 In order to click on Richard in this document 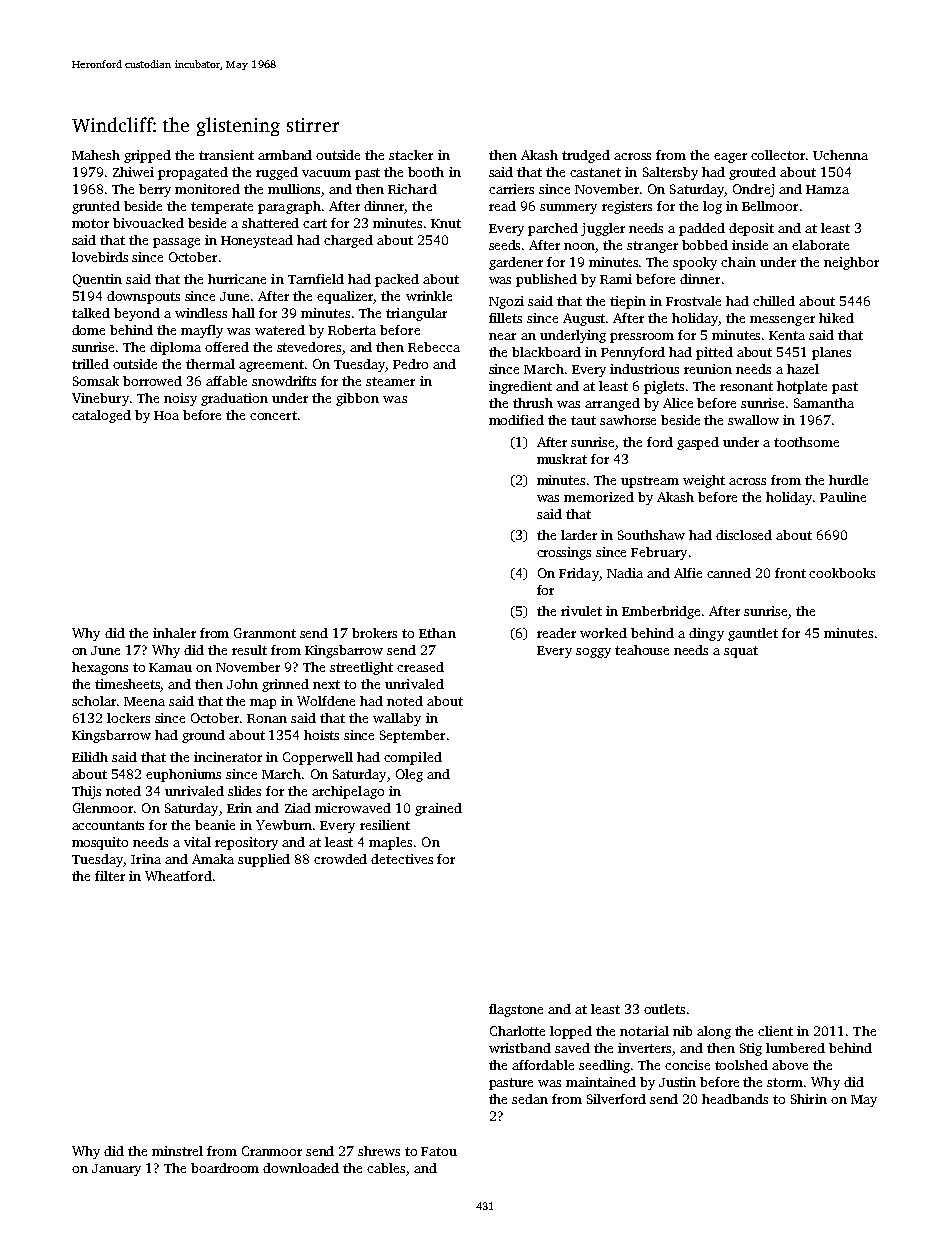, I will do `click(412, 189)`.
